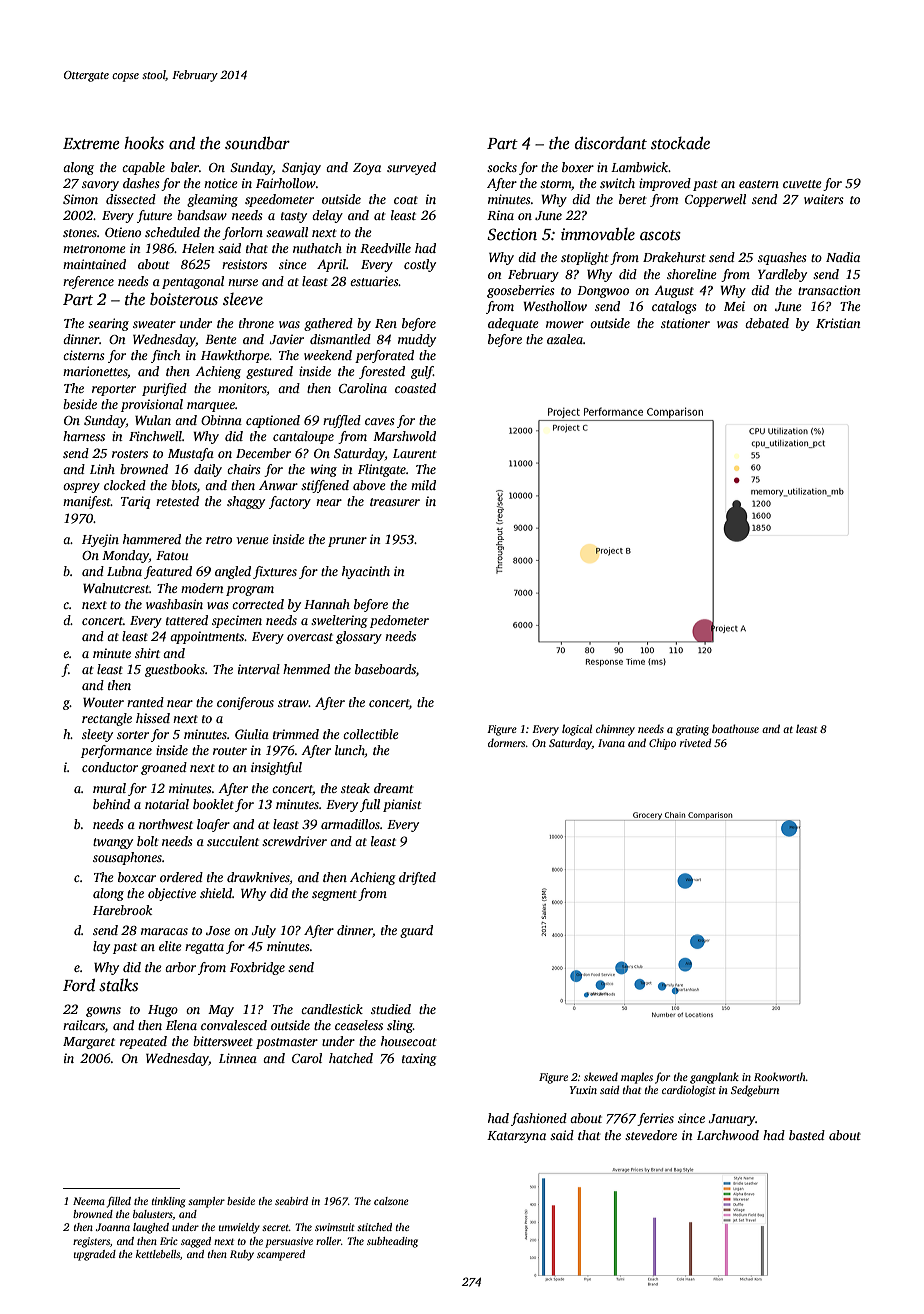 The image size is (924, 1314). Describe the element at coordinates (351, 1058) in the screenshot. I see `hatched` at that location.
